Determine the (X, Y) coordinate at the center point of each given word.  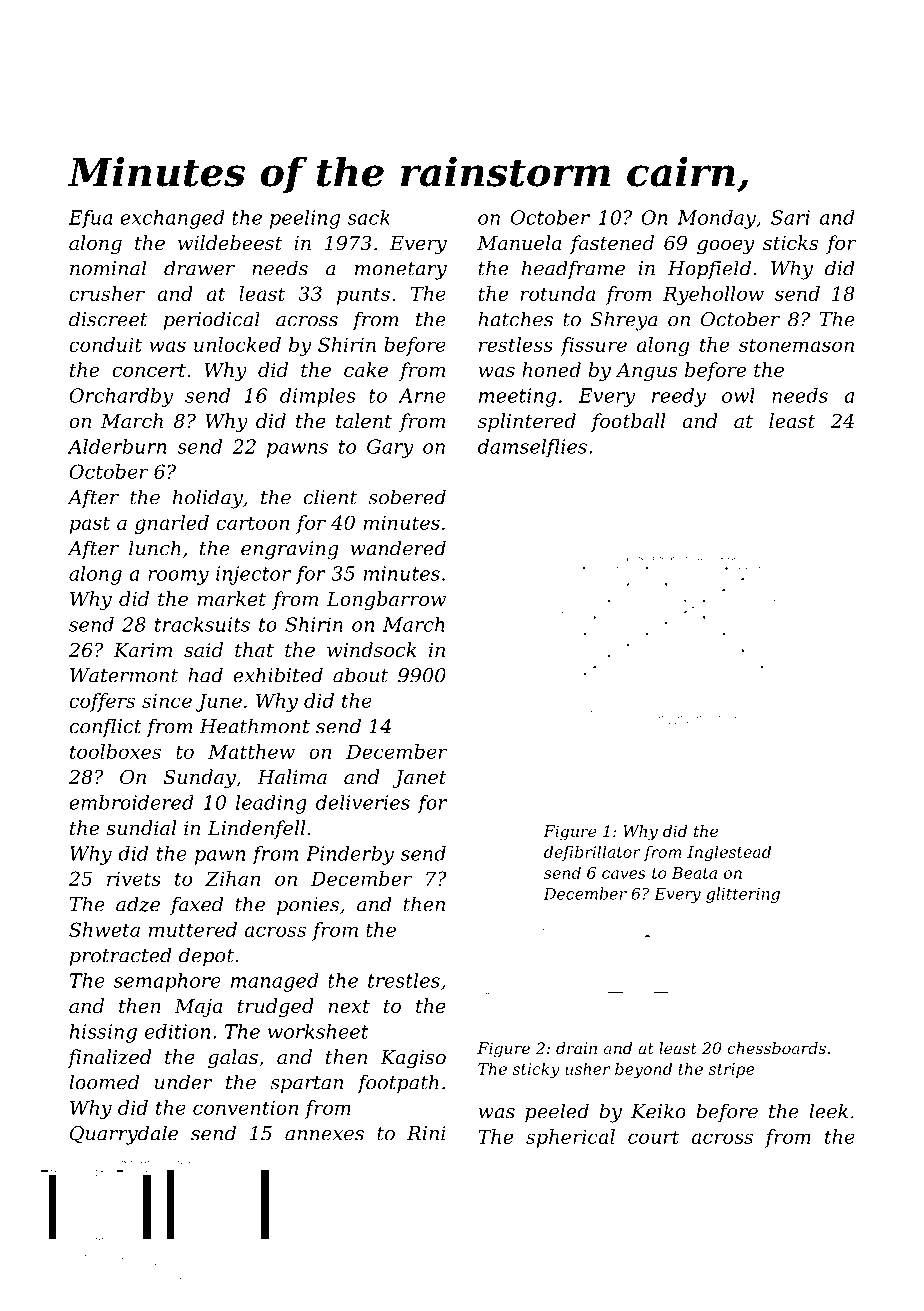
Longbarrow (386, 600)
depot (206, 956)
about (360, 675)
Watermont (124, 675)
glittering (743, 895)
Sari (790, 217)
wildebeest (230, 242)
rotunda (558, 293)
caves (624, 874)
